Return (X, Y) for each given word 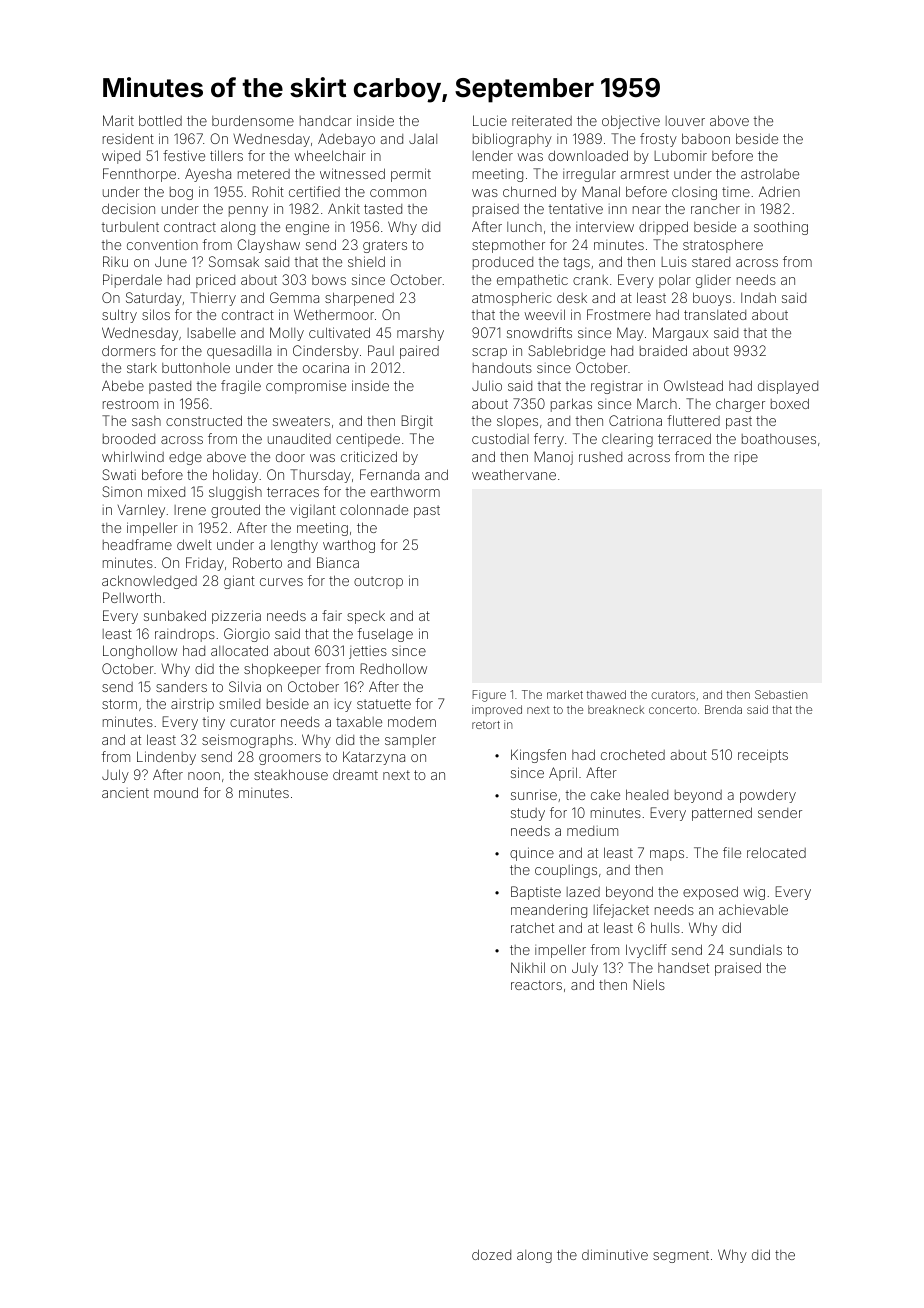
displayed (788, 387)
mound (176, 792)
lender (493, 155)
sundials (756, 949)
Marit (118, 120)
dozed (491, 1254)
